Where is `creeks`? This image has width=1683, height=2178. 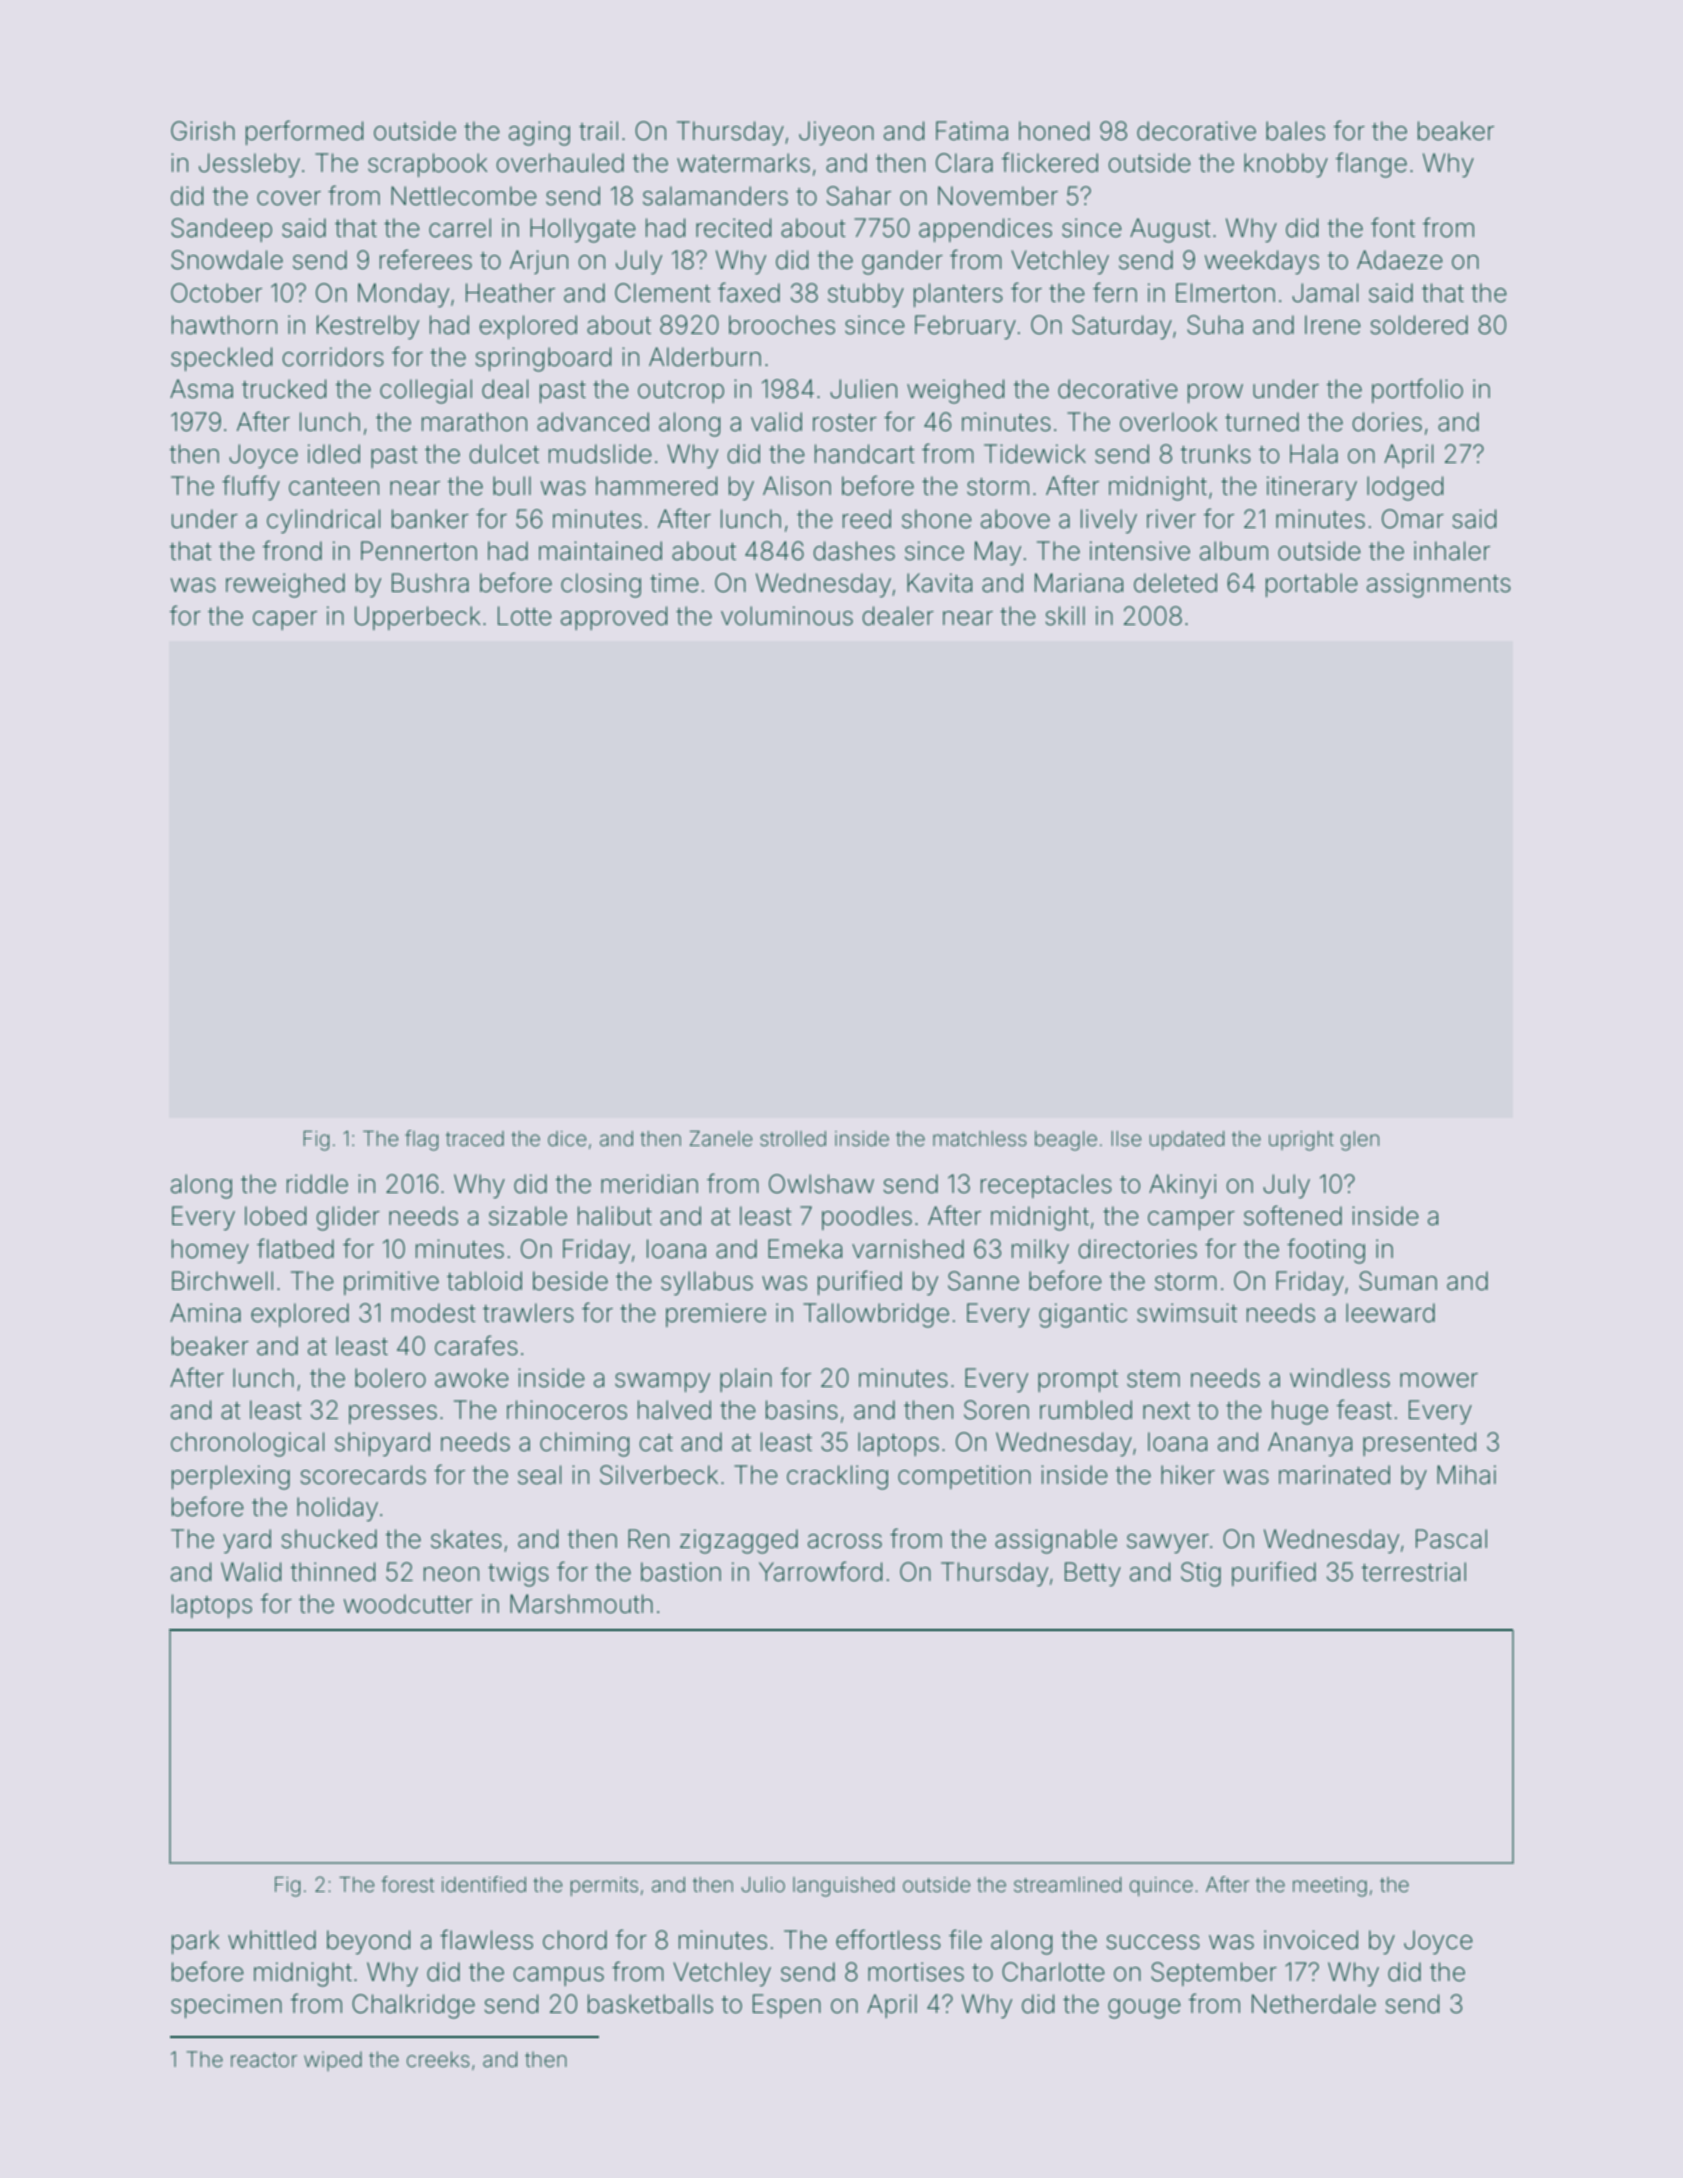 creeks is located at coordinates (438, 2059).
